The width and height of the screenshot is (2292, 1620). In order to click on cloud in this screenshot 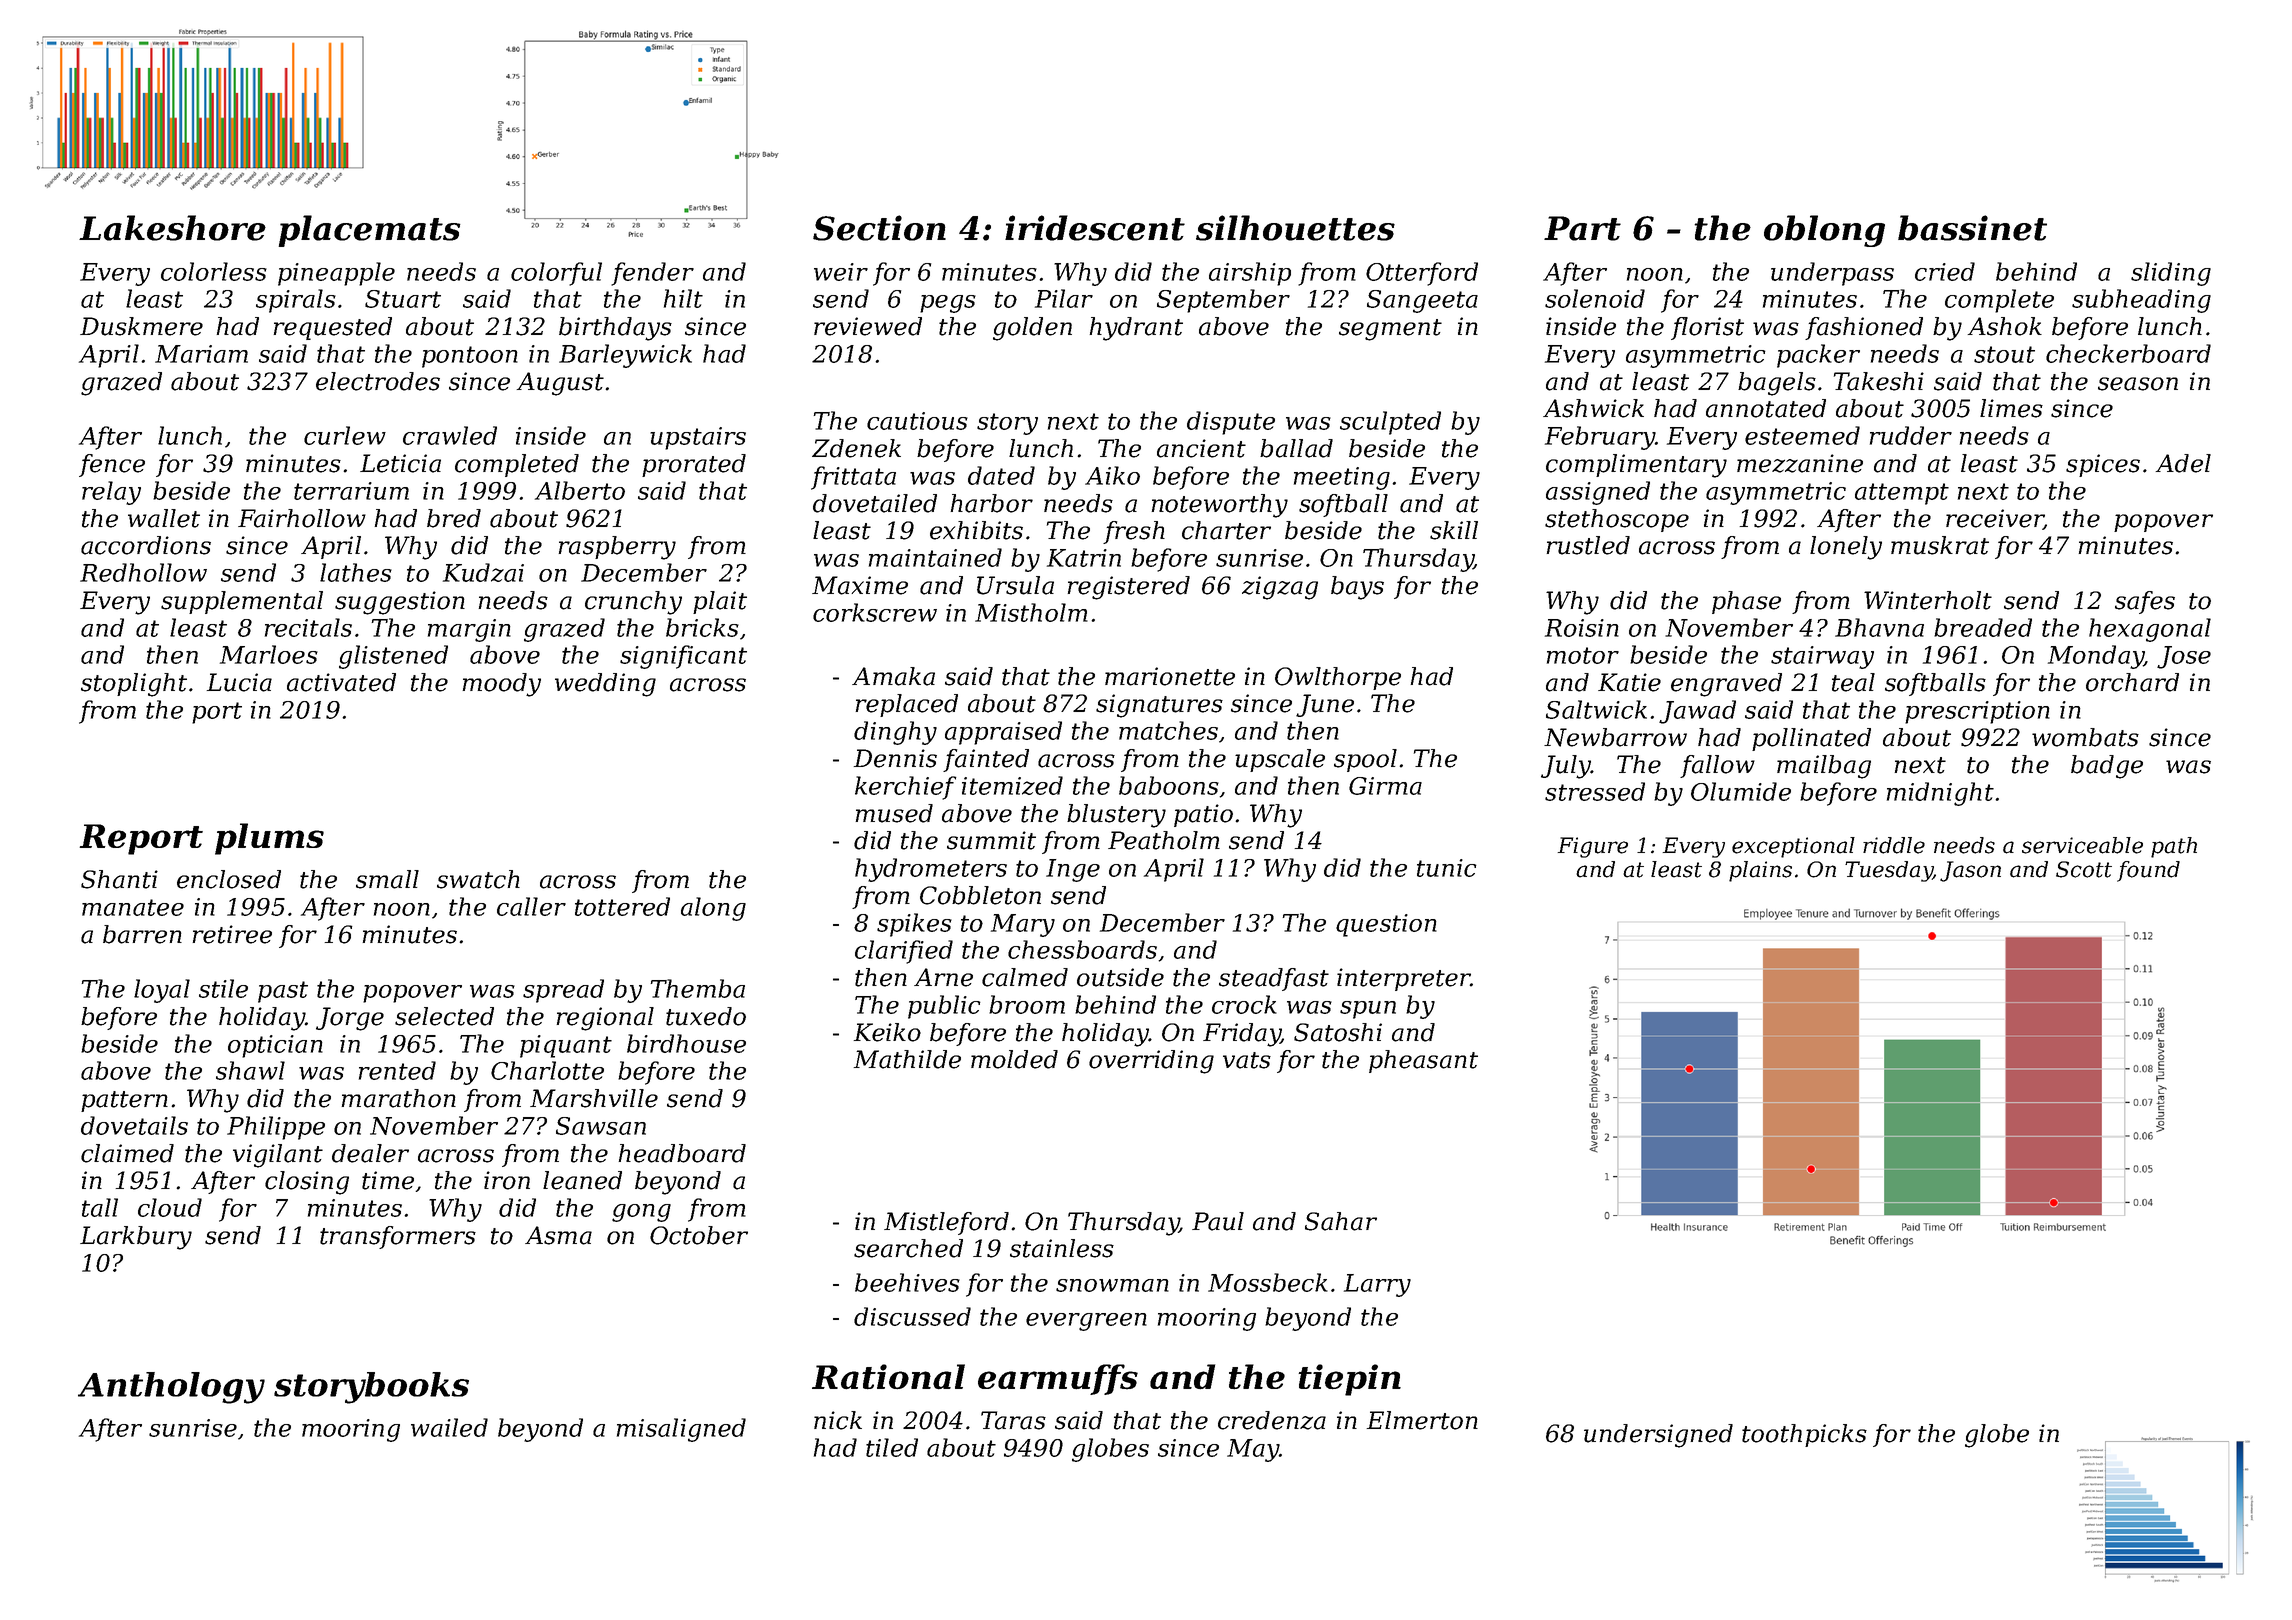, I will do `click(170, 1207)`.
